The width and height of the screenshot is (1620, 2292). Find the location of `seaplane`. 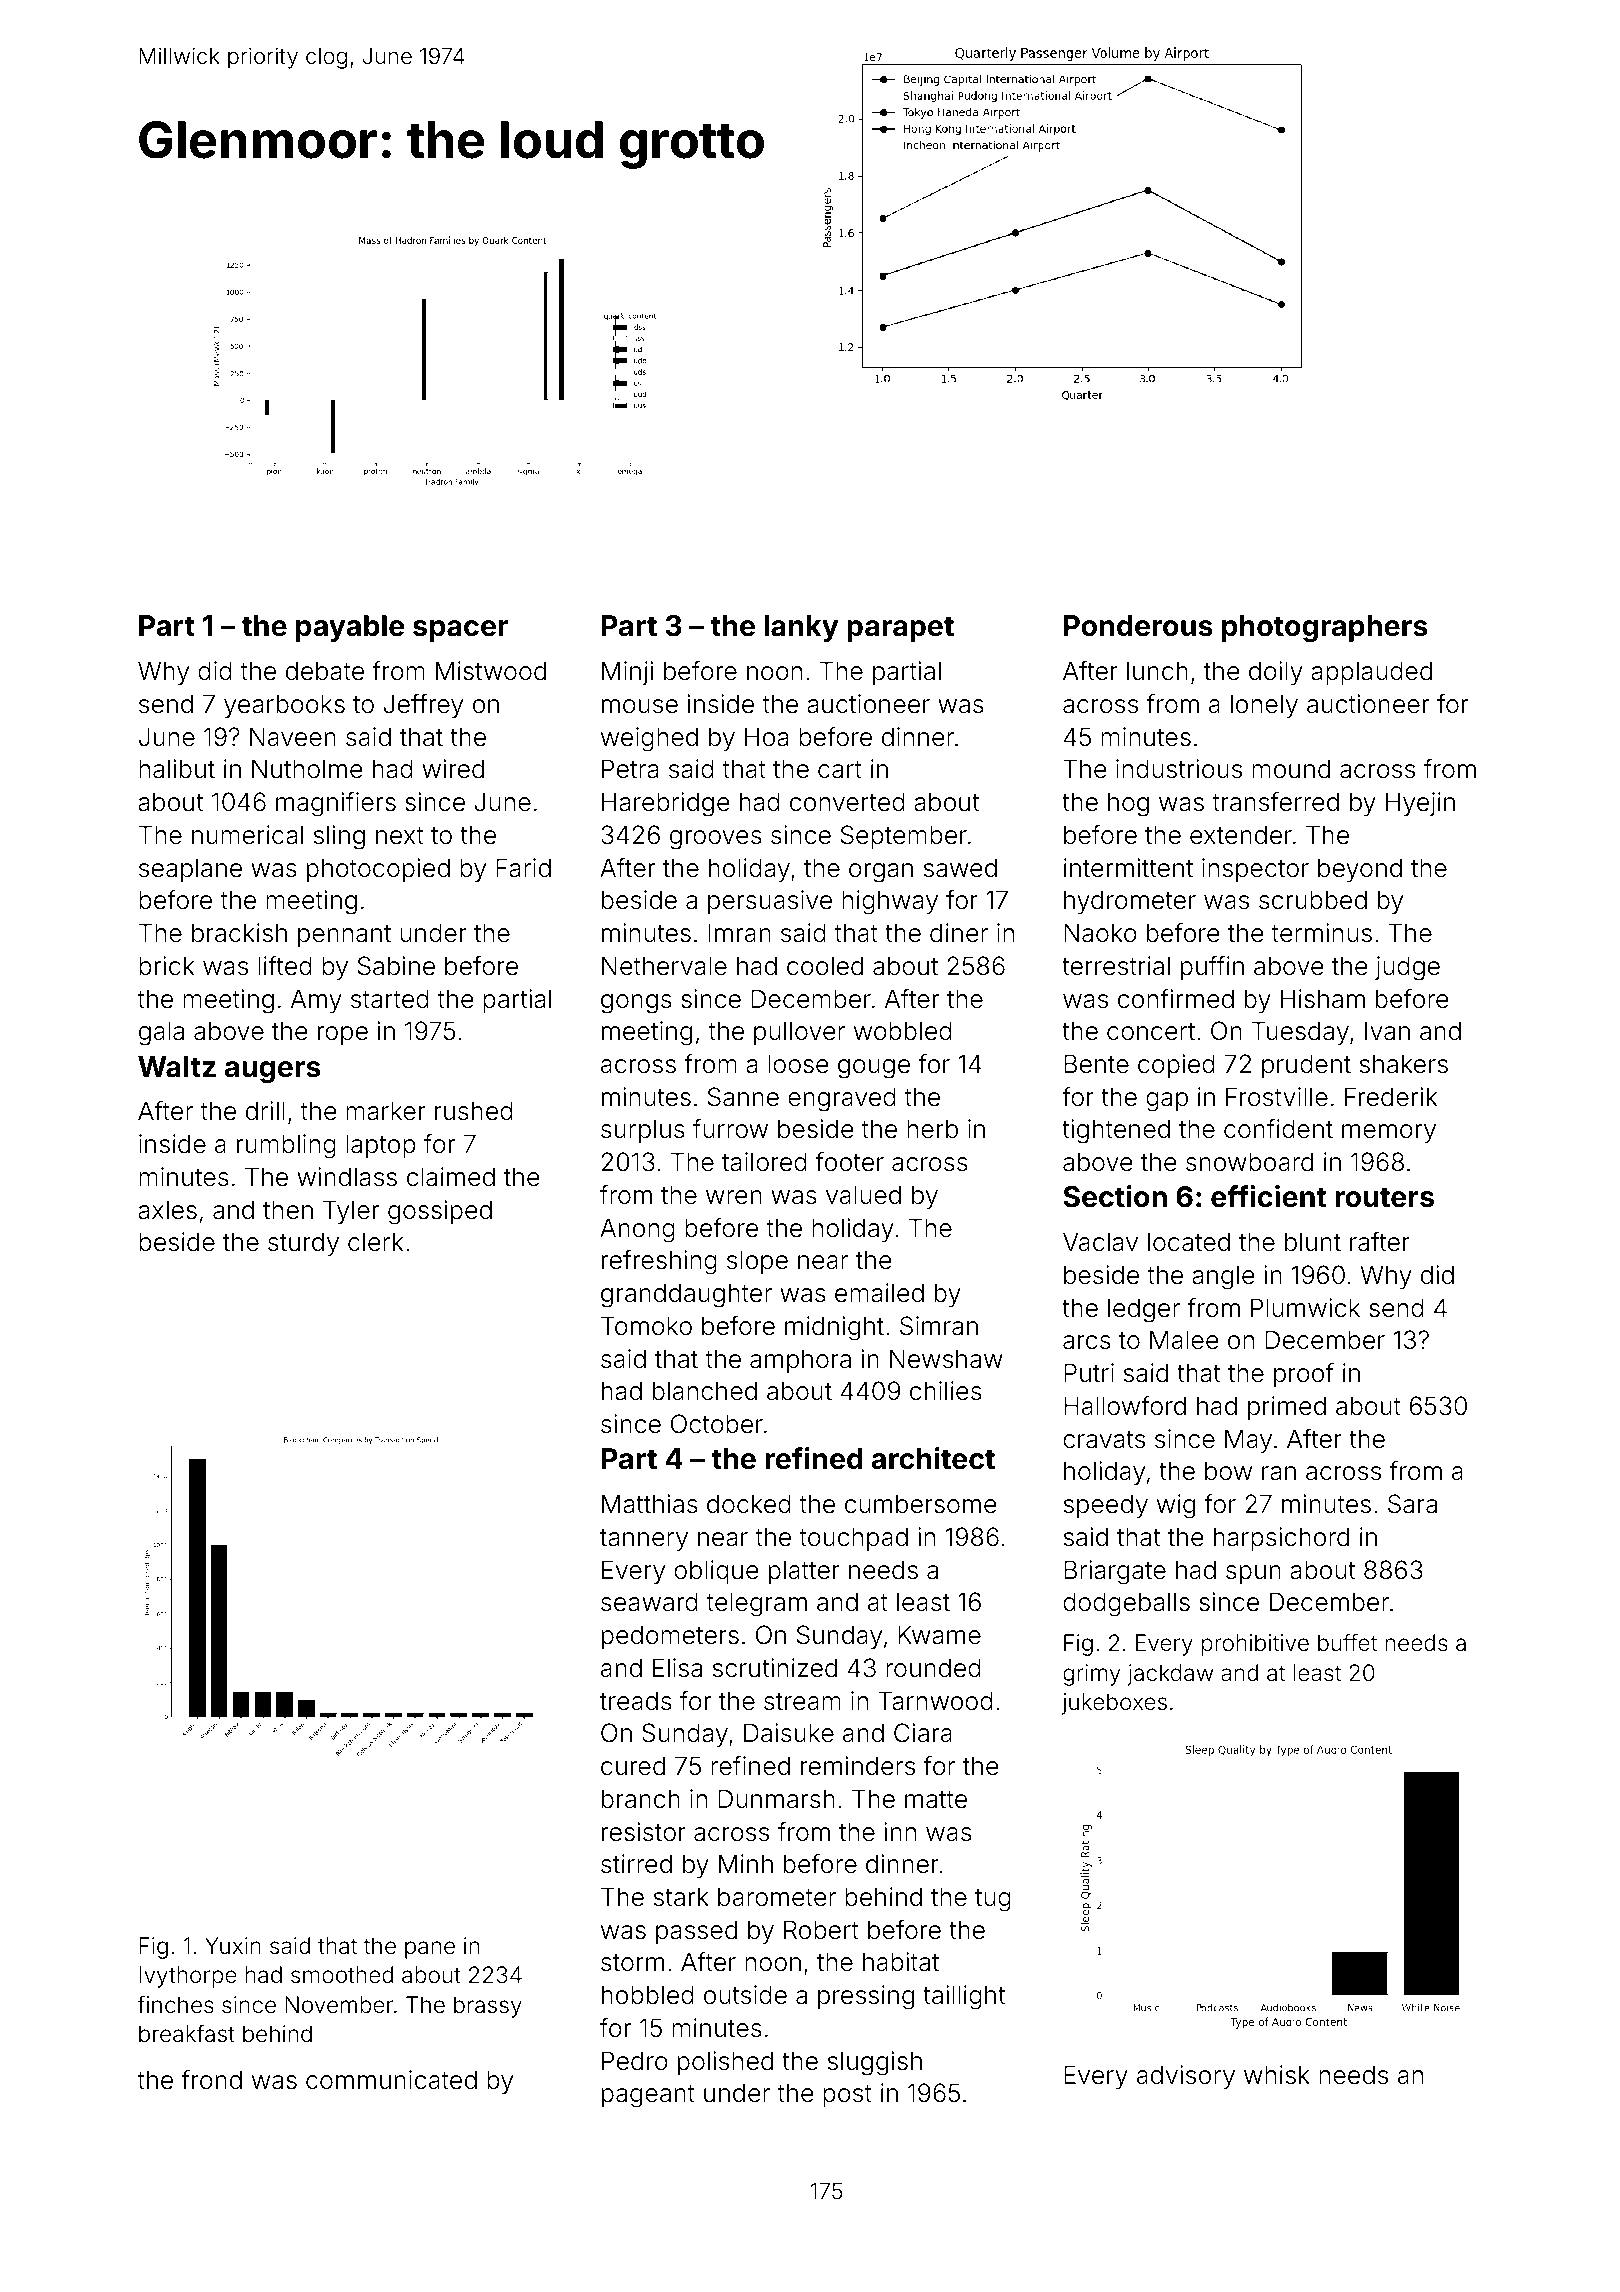

seaplane is located at coordinates (190, 870).
